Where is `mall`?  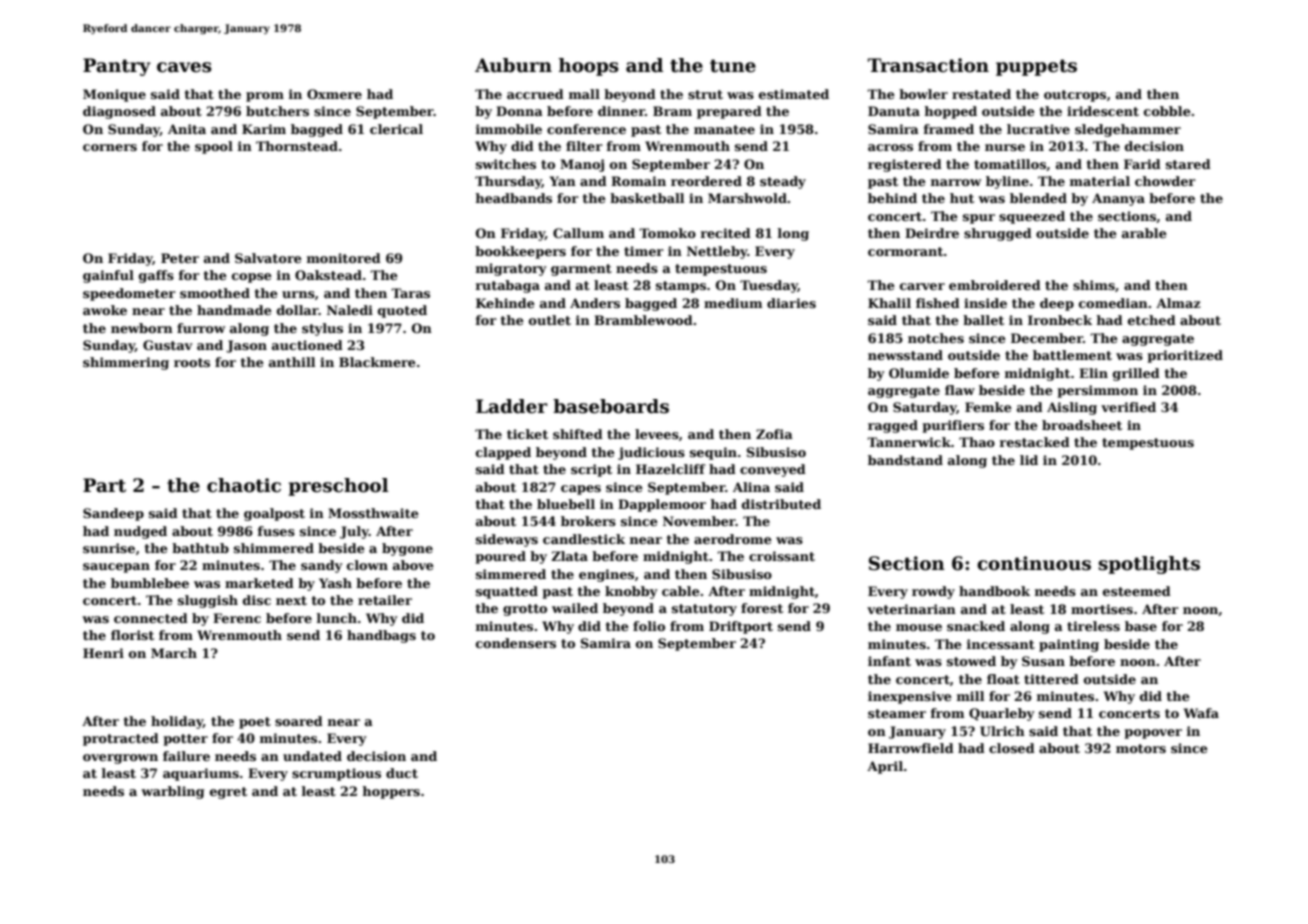
mall is located at coordinates (584, 94).
